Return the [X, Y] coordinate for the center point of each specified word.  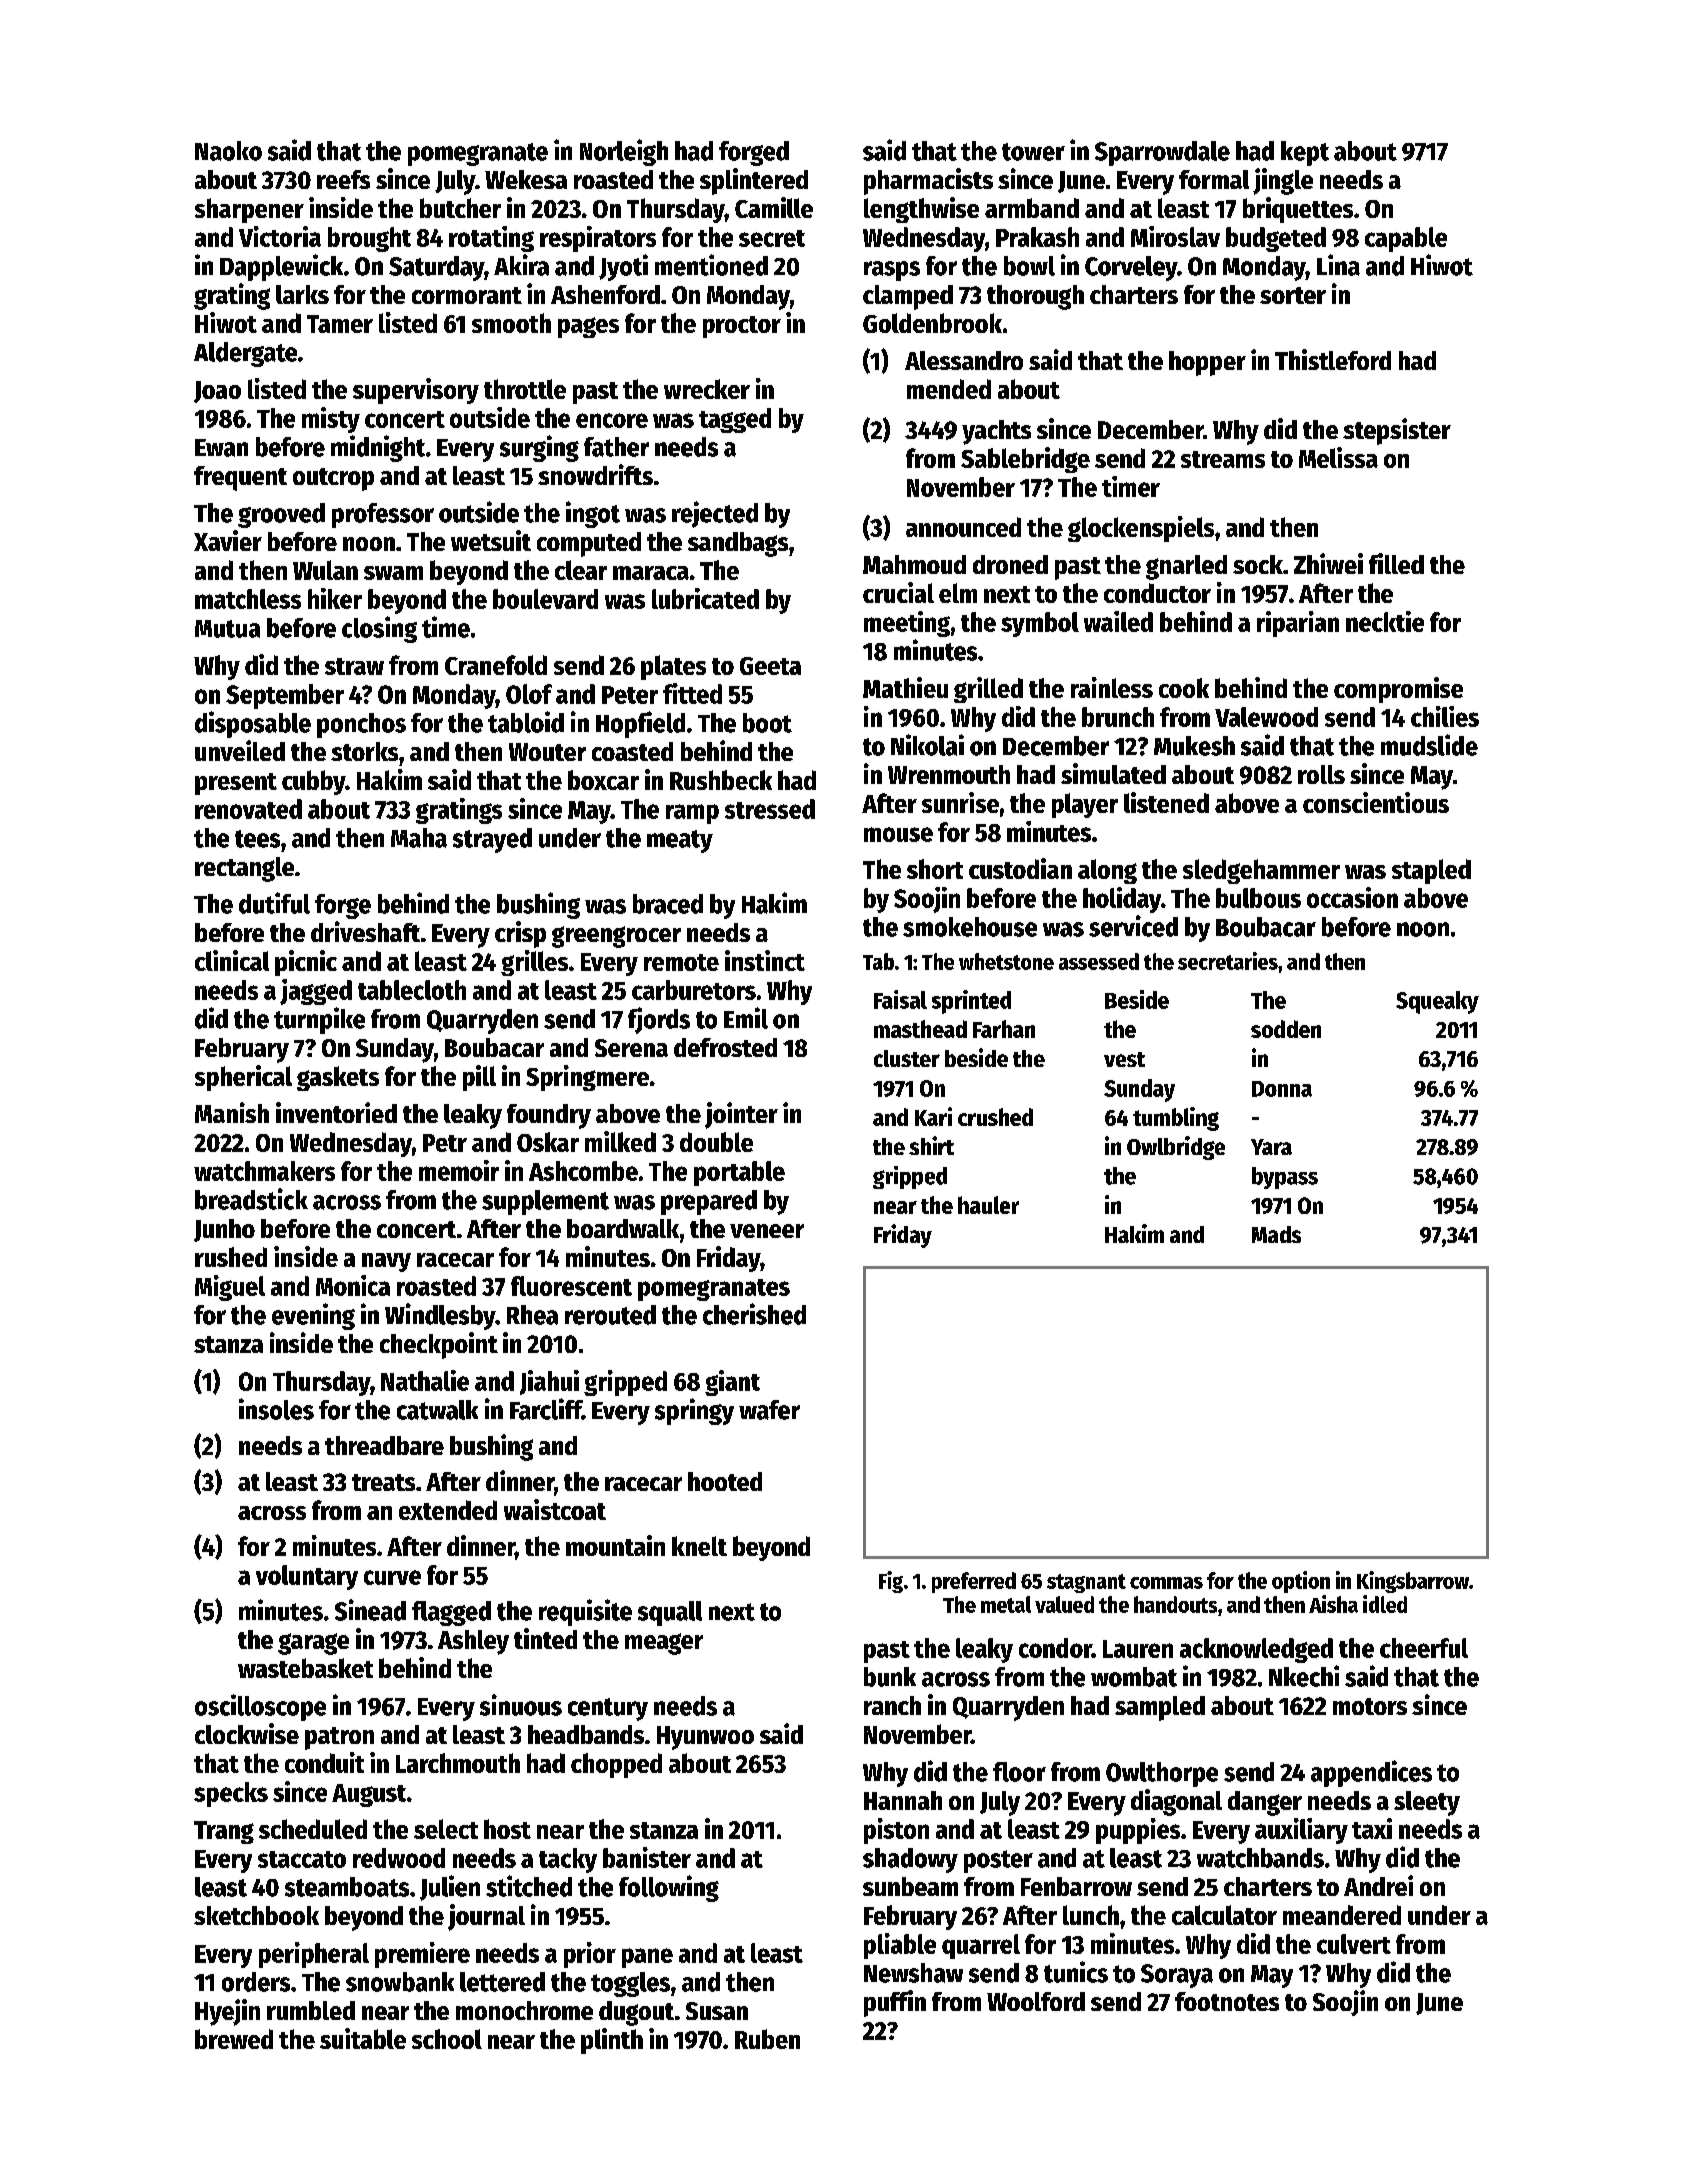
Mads [1276, 1234]
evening [313, 1316]
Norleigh [624, 152]
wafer [769, 1410]
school [447, 2039]
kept [1305, 153]
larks [302, 294]
